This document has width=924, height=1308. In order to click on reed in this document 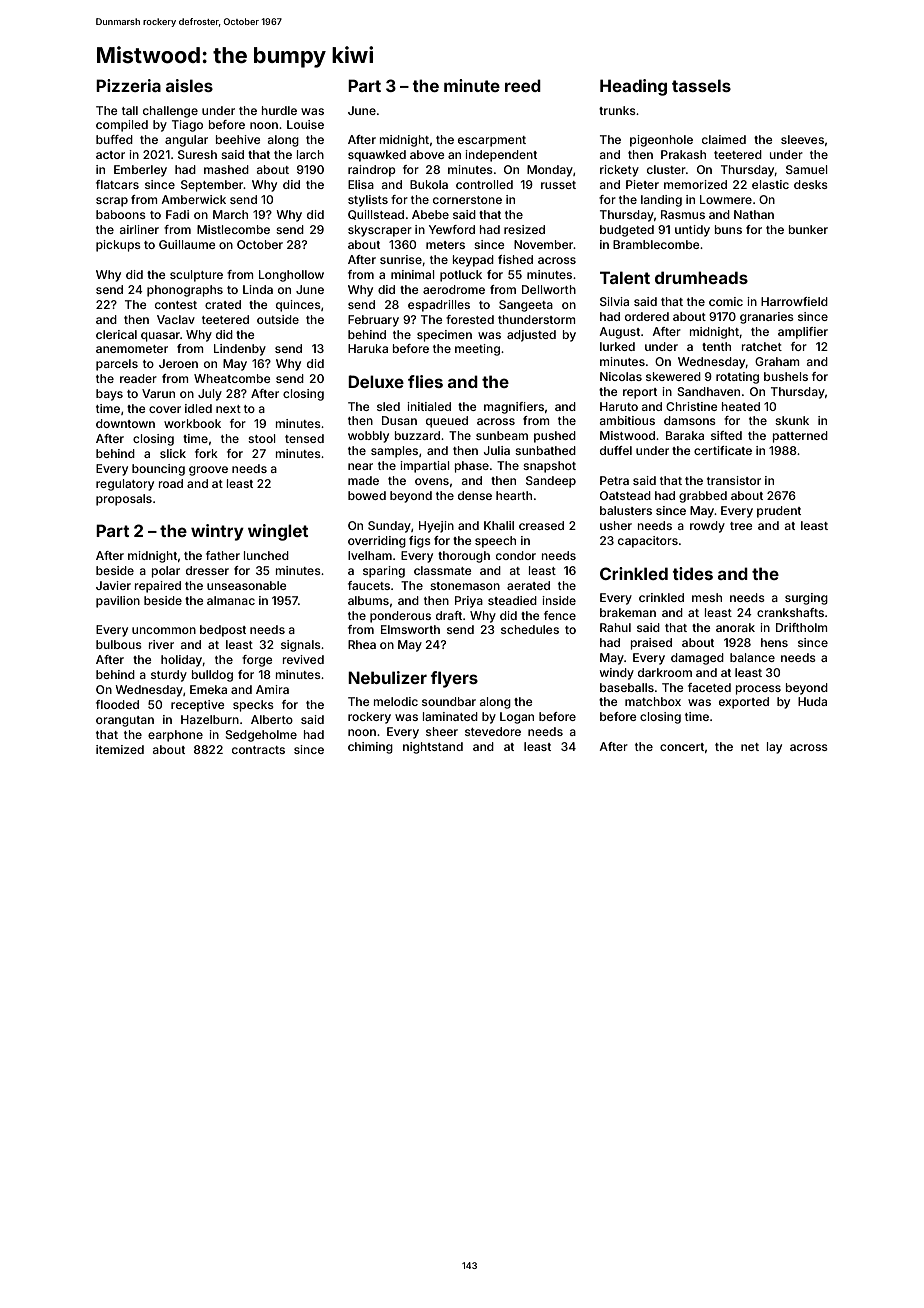, I will do `click(523, 85)`.
